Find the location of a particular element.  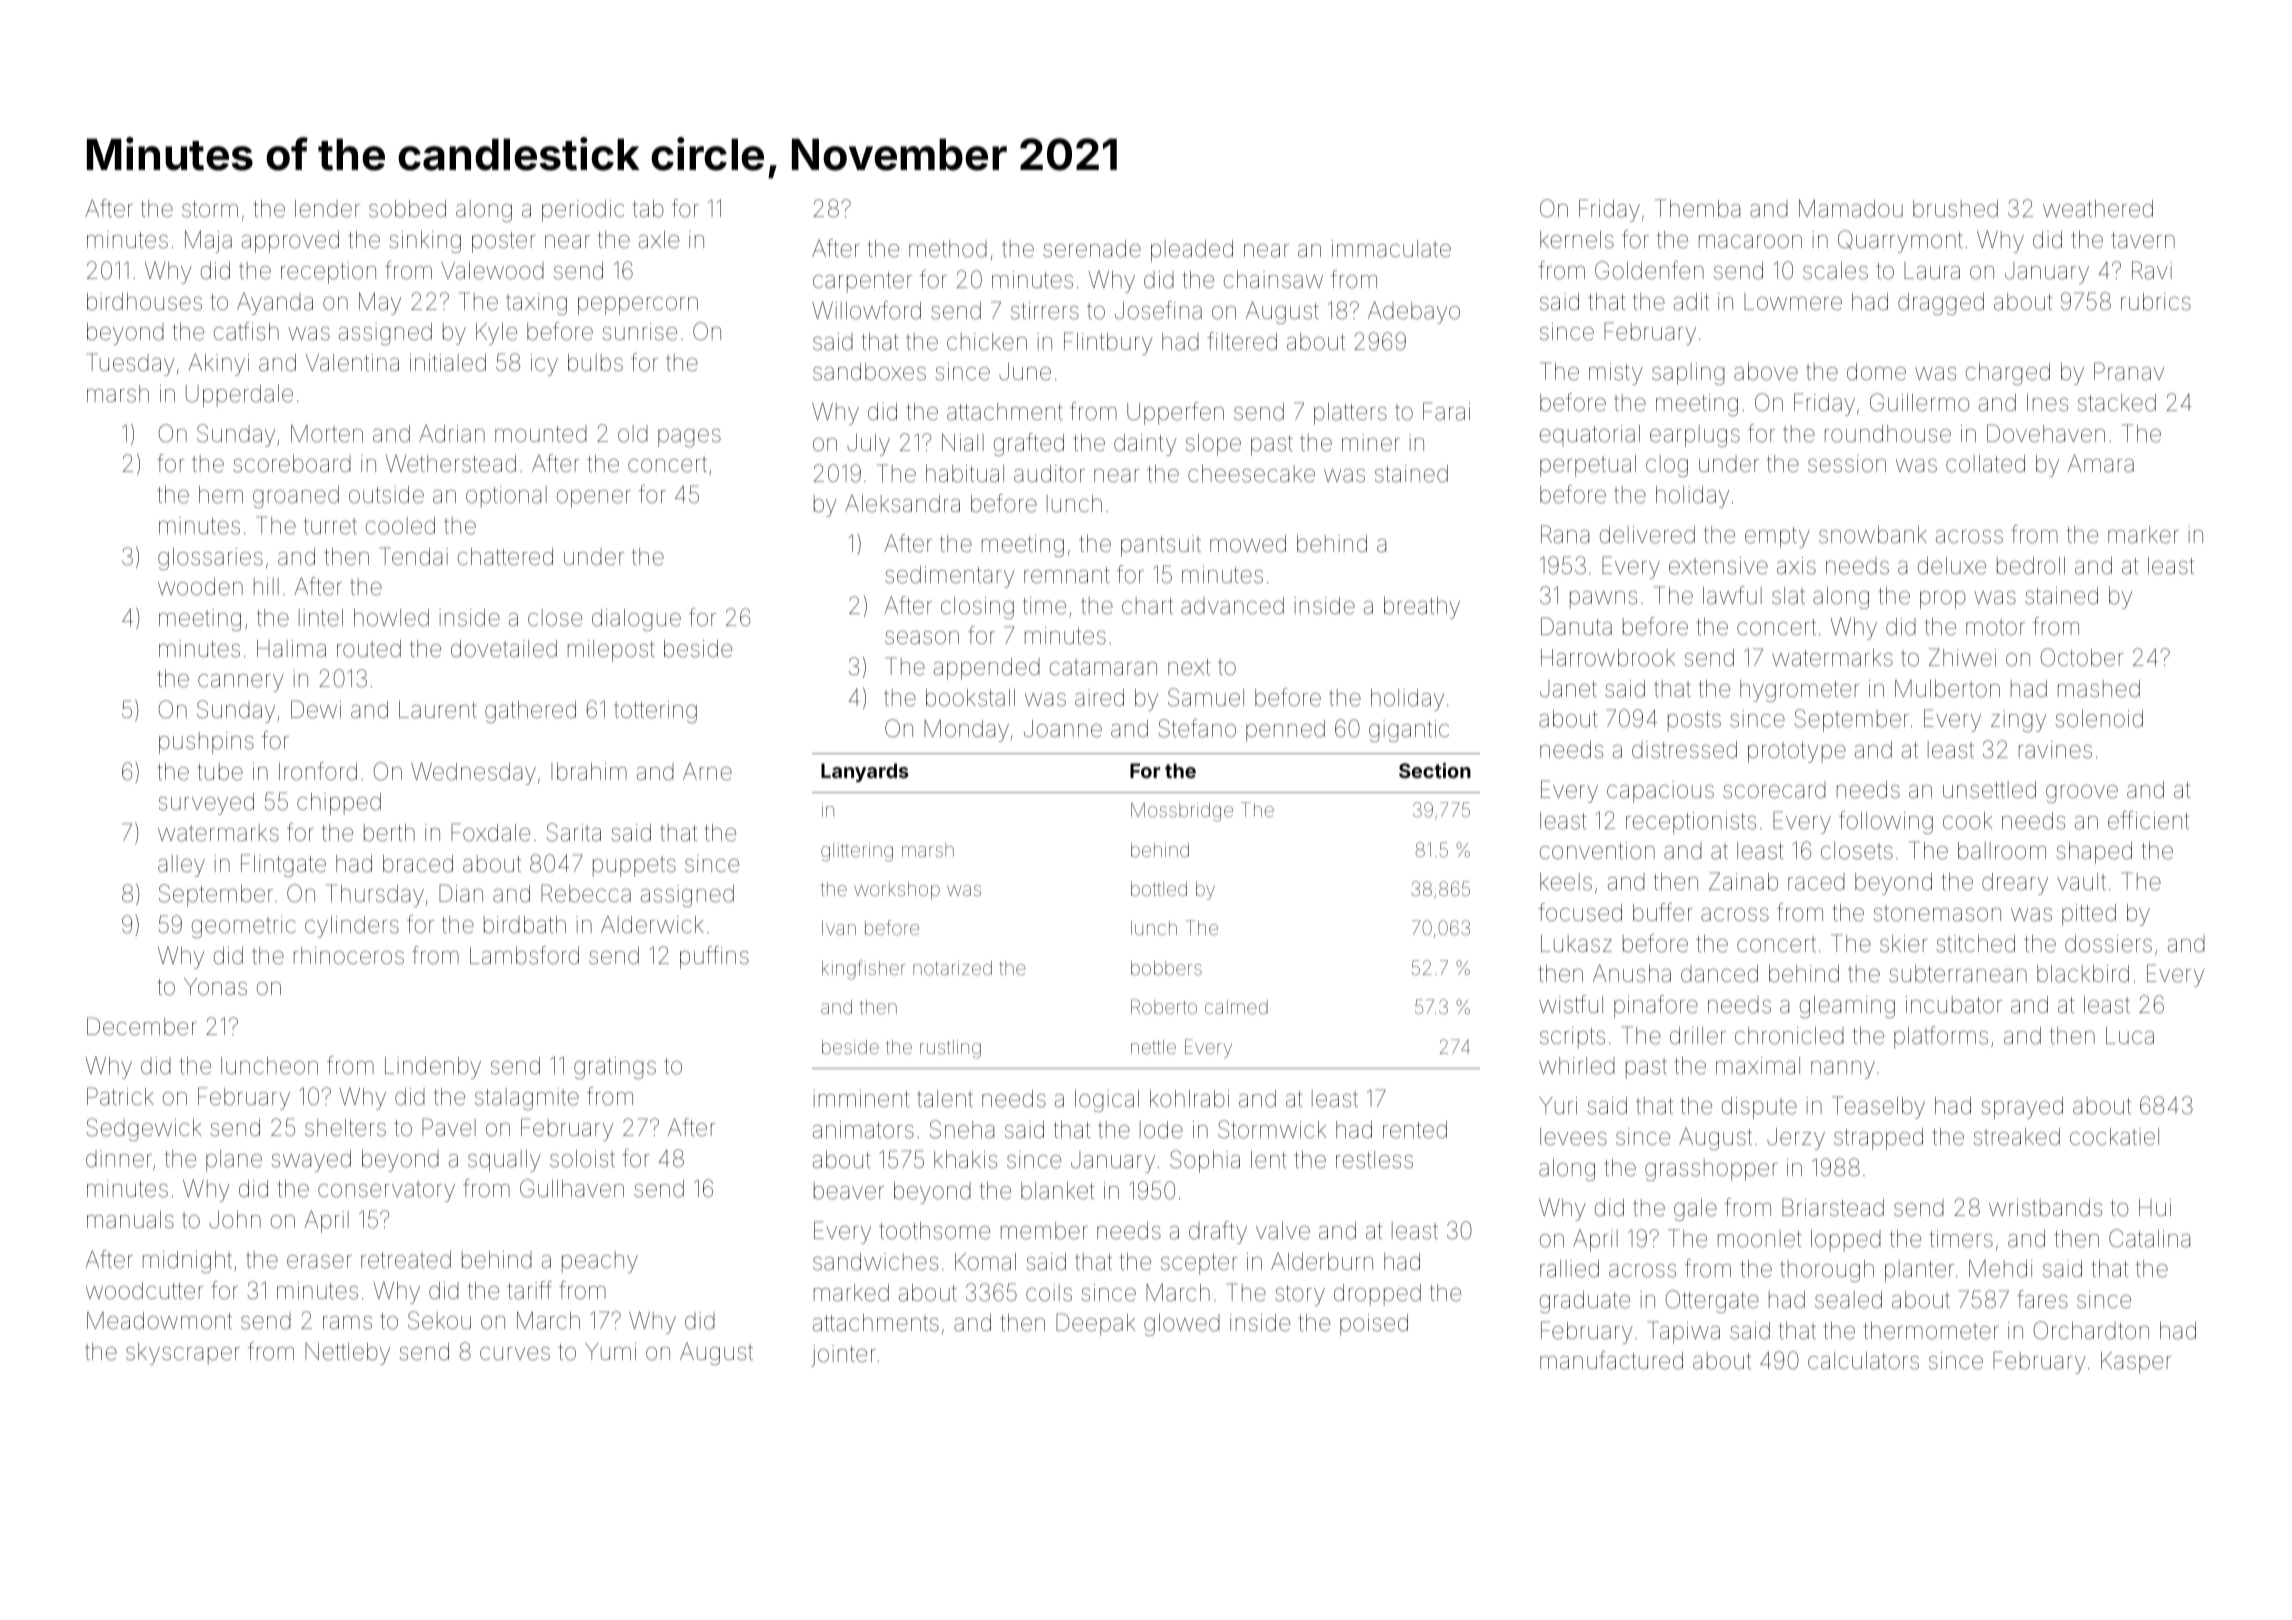

stonemason is located at coordinates (1937, 913).
